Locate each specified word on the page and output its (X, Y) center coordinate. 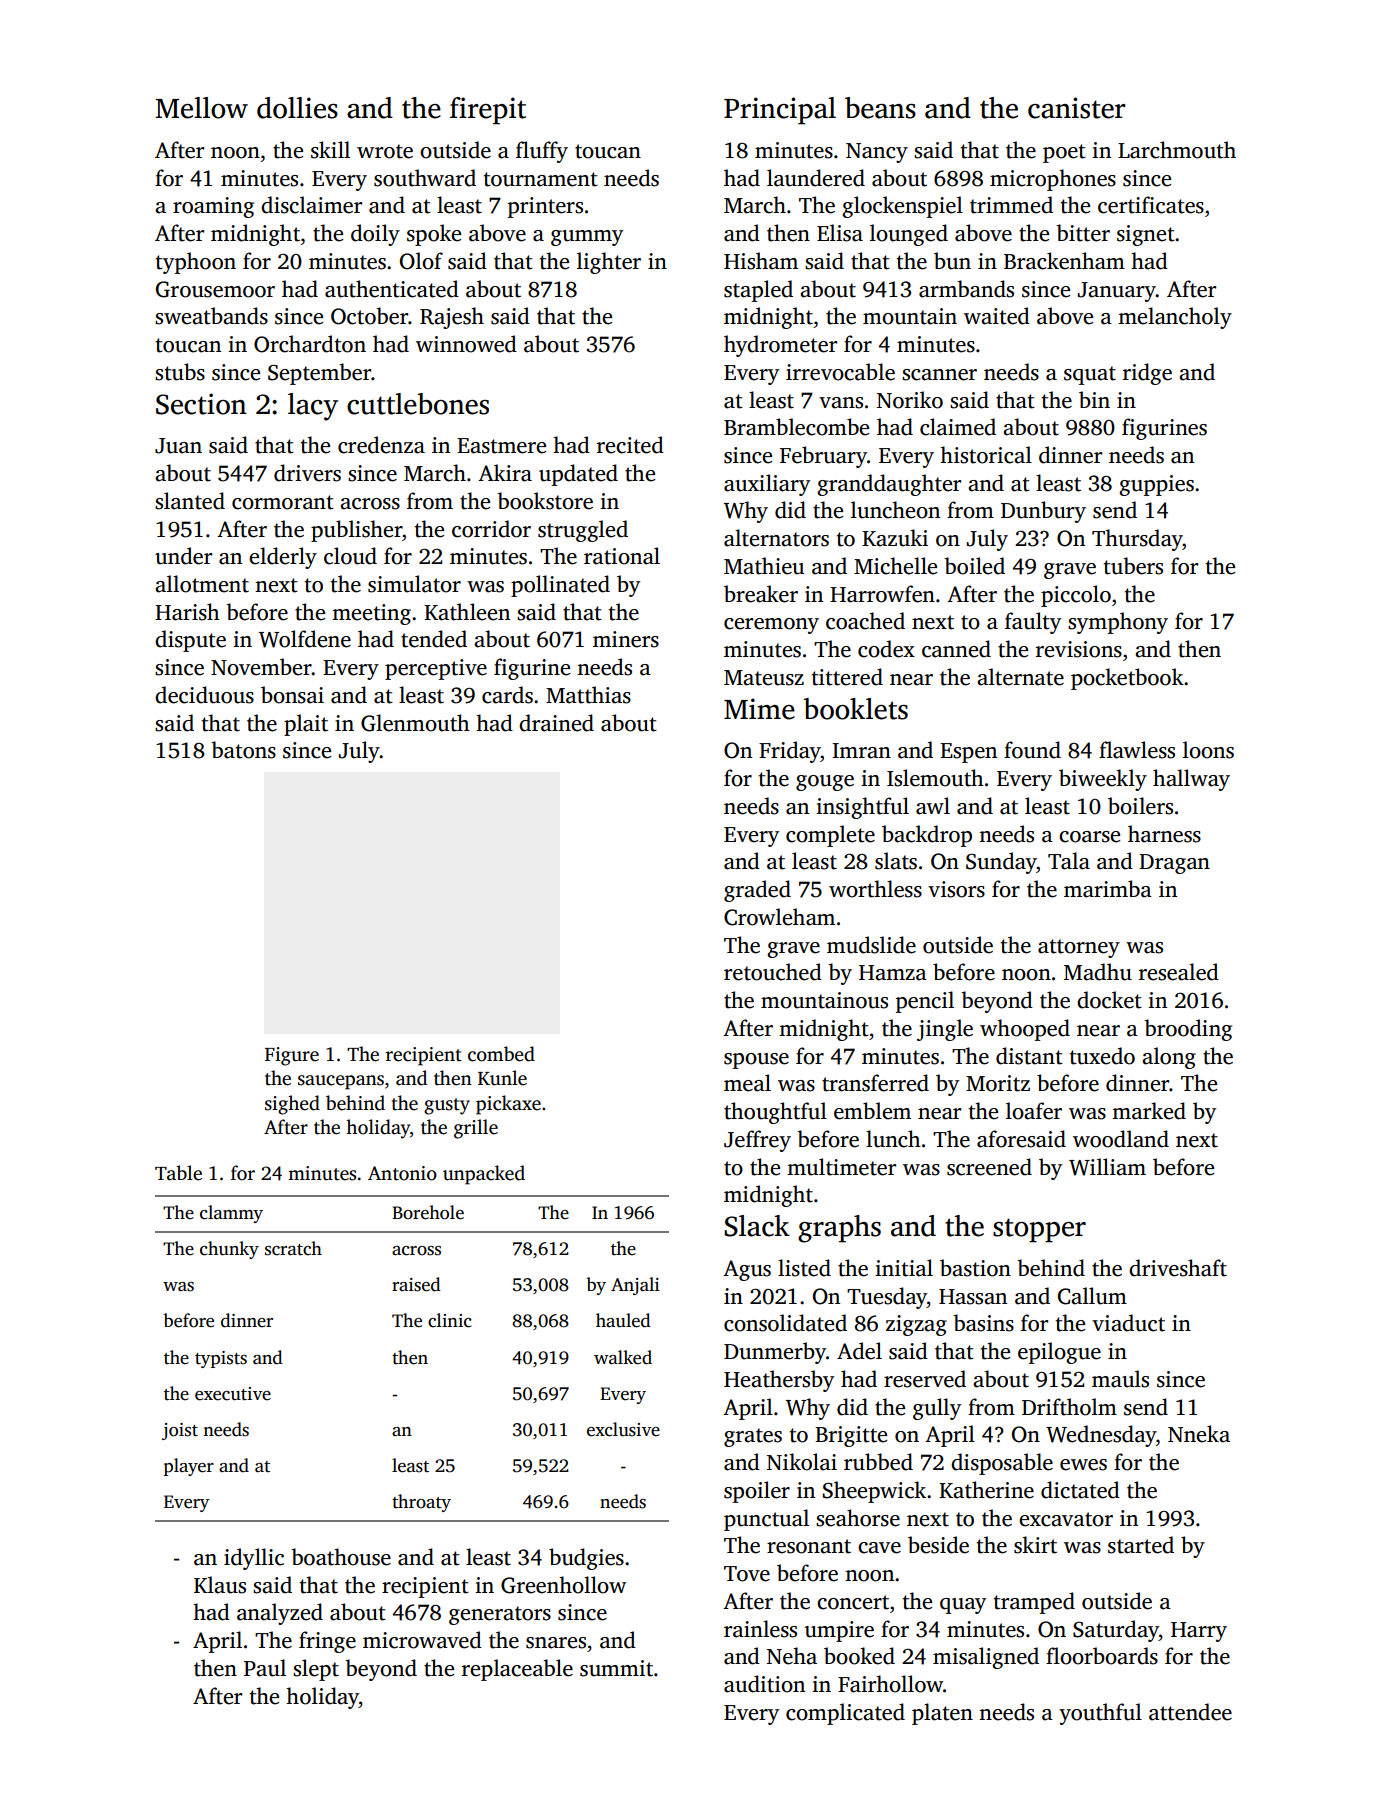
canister (1076, 108)
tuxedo (1102, 1056)
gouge (825, 783)
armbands (966, 289)
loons (1208, 750)
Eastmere (501, 446)
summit (616, 1668)
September (319, 374)
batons (243, 750)
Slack (757, 1226)
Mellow (201, 108)
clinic (450, 1320)
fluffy (542, 152)
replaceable (517, 1670)
